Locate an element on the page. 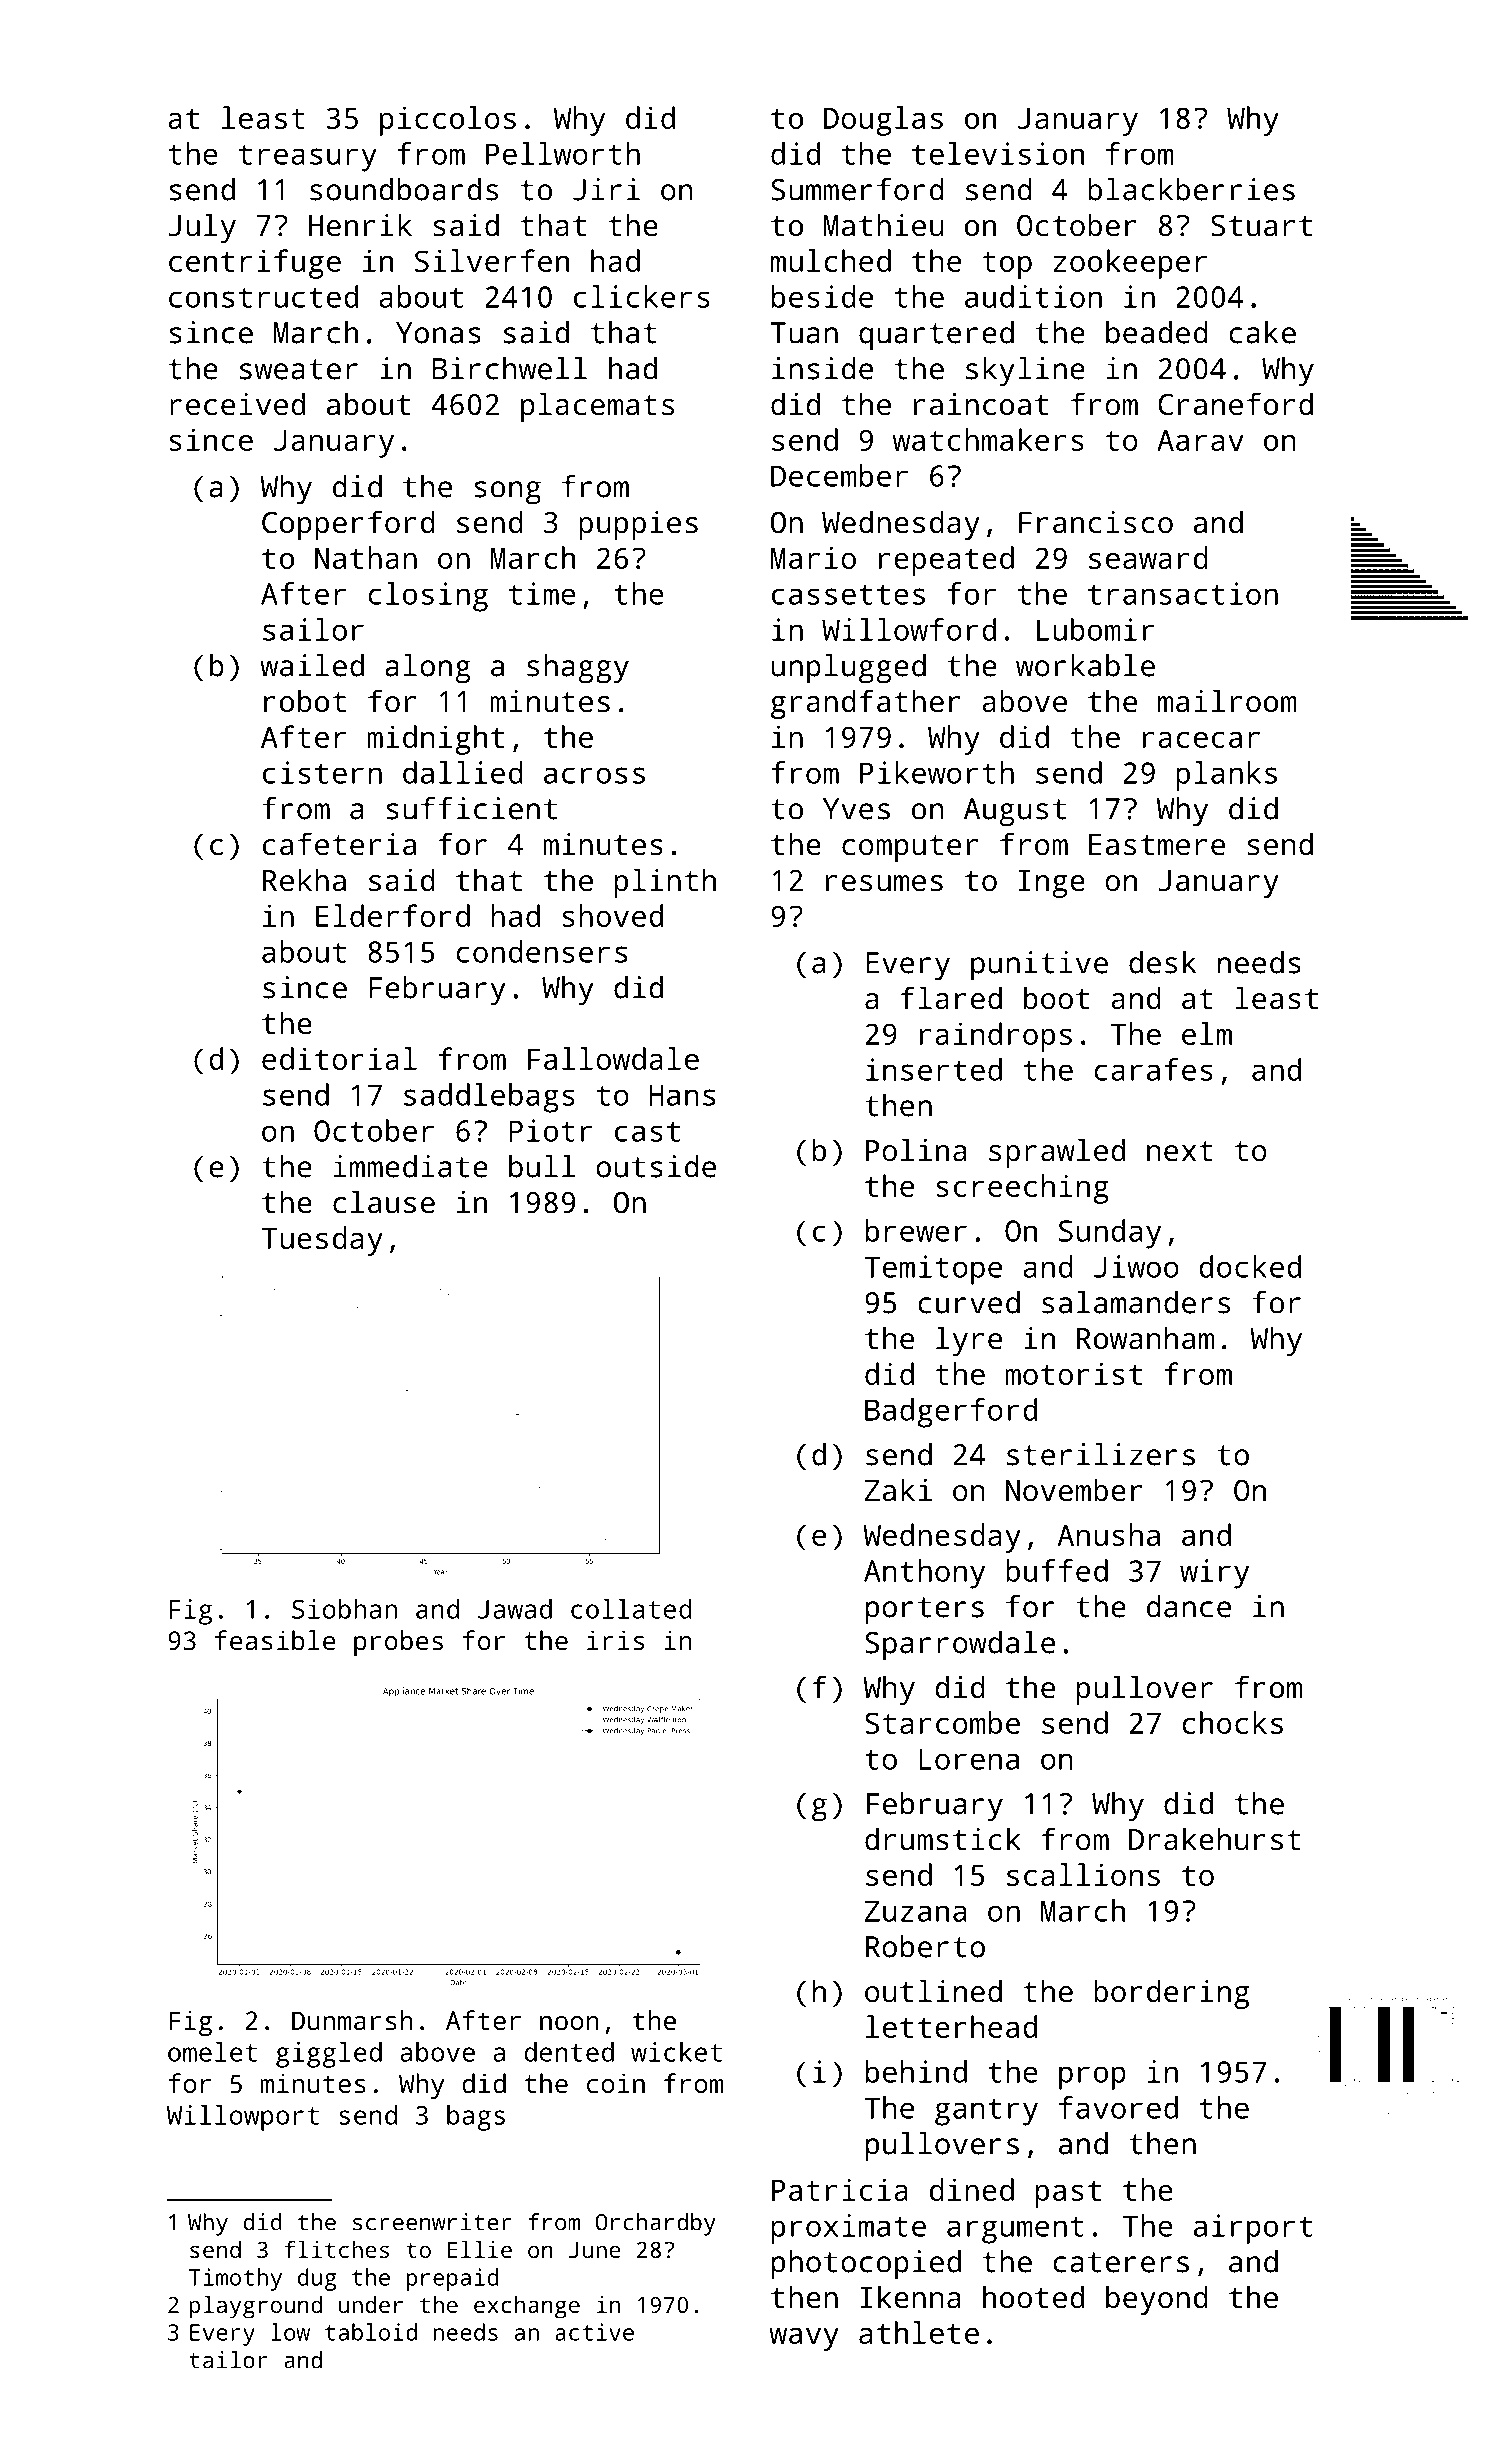  Douglas is located at coordinates (883, 121).
